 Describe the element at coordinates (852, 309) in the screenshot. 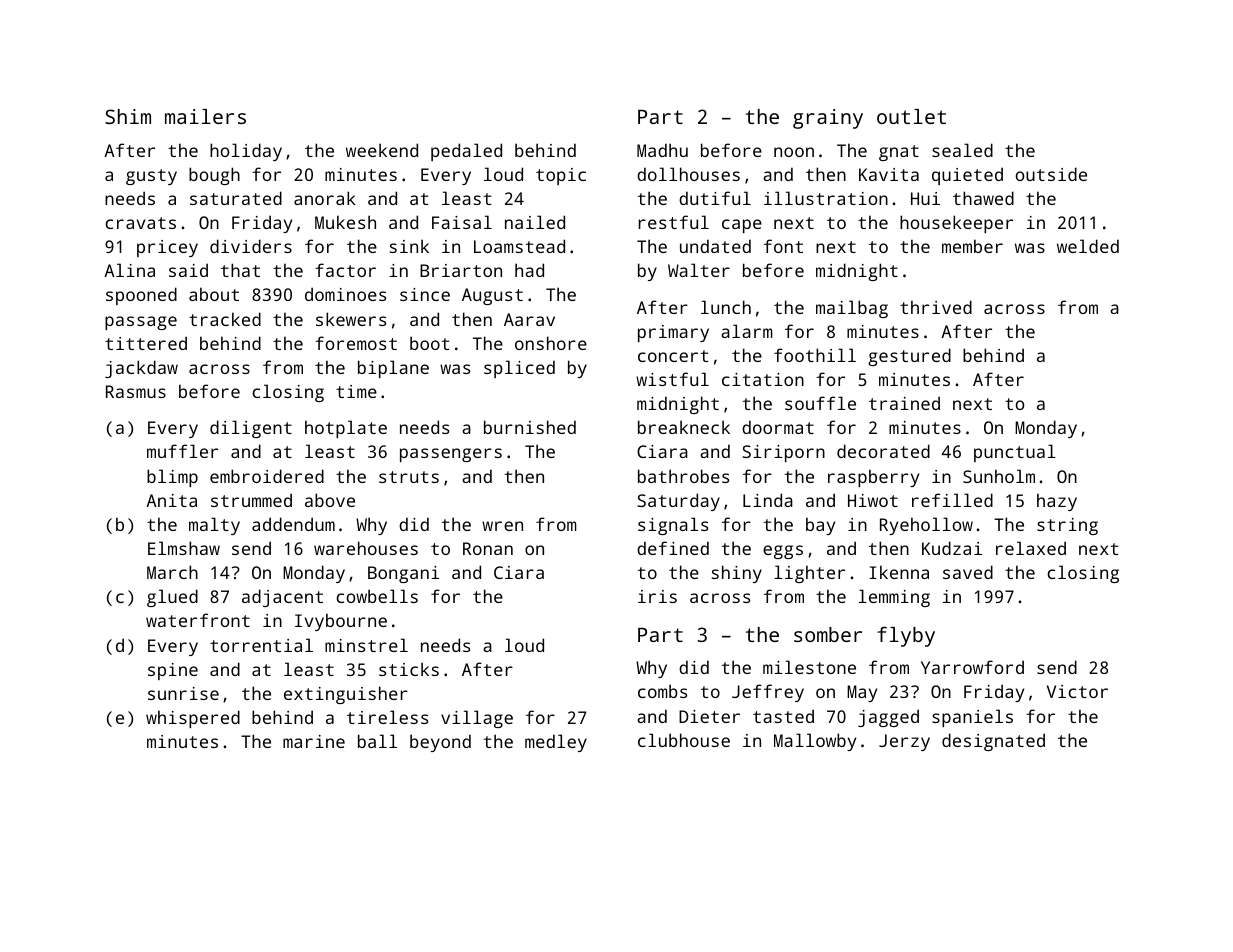

I see `mailbag` at that location.
